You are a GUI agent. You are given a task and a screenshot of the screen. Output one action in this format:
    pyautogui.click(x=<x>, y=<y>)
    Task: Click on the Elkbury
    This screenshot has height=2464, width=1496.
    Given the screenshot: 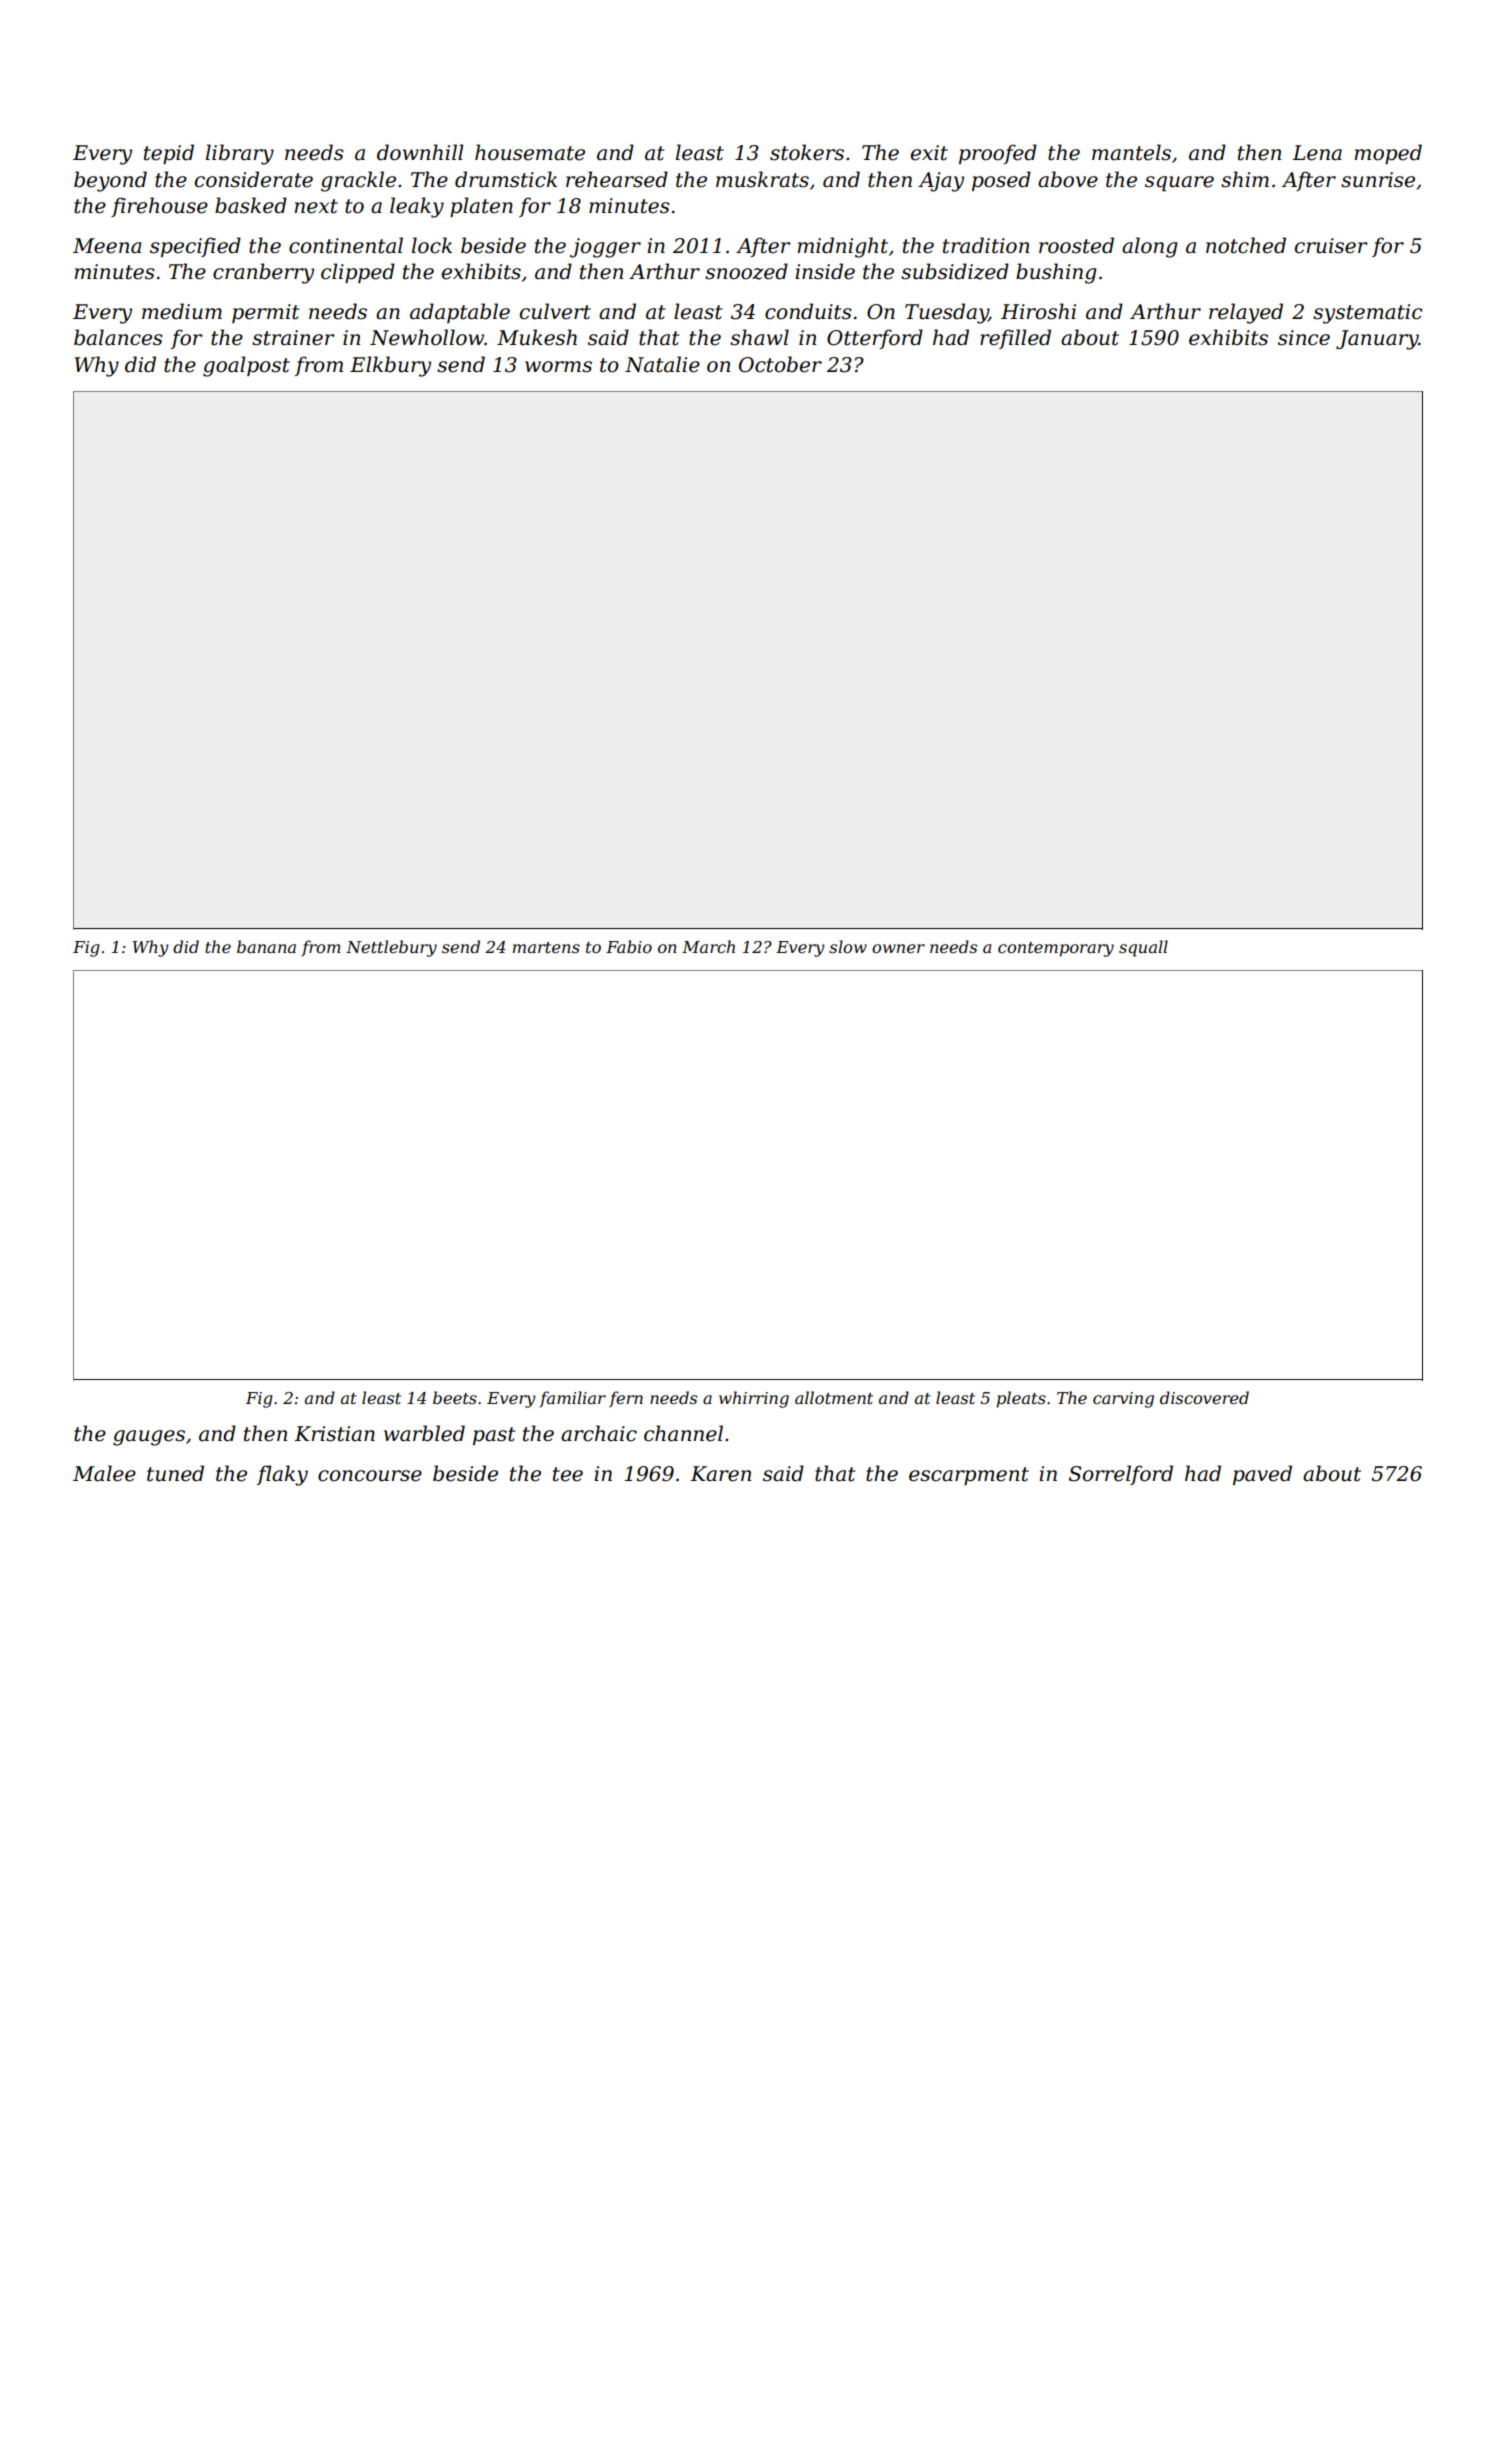 What is the action you would take?
    pyautogui.click(x=390, y=366)
